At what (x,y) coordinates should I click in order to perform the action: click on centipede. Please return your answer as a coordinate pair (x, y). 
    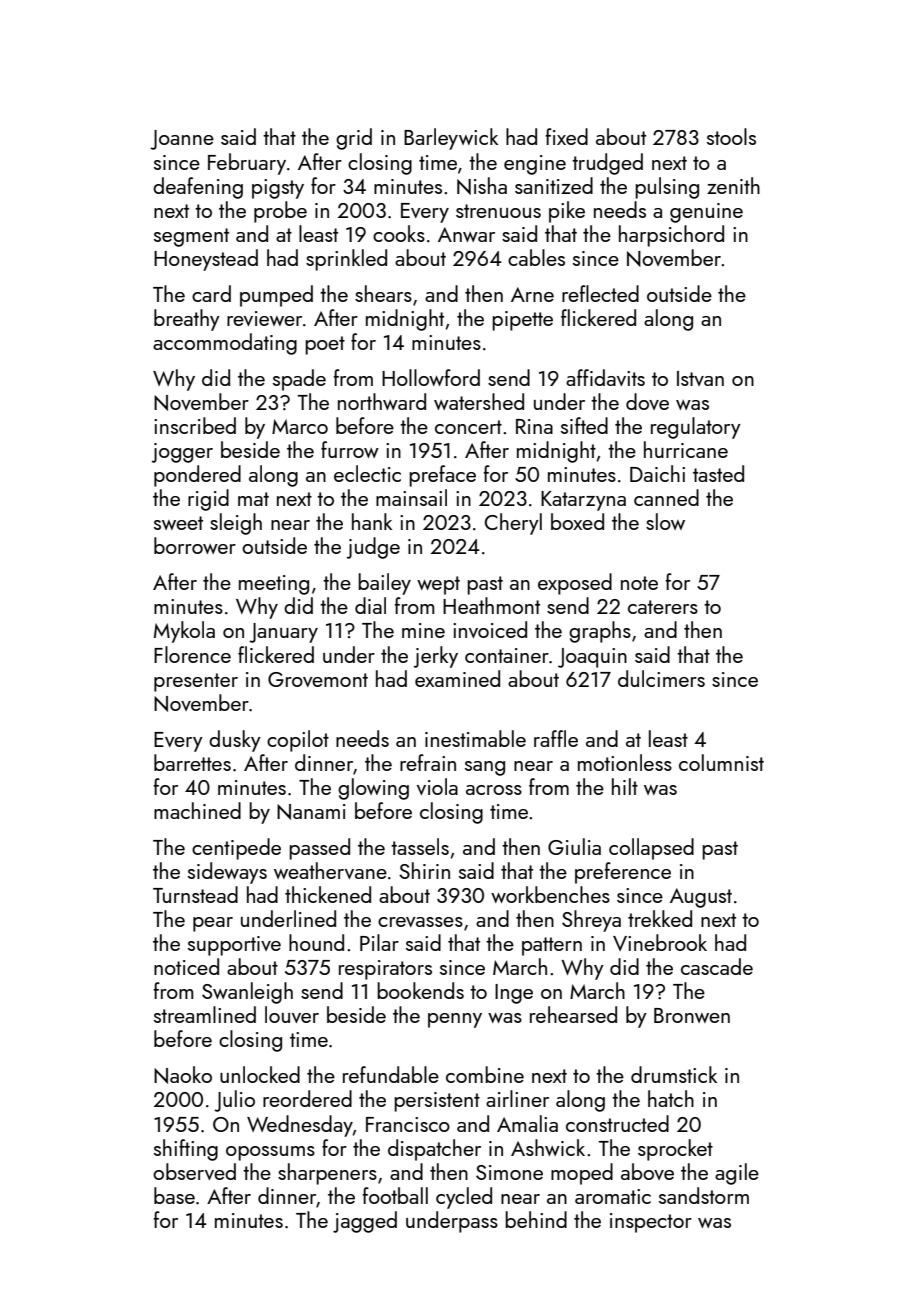
    Looking at the image, I should click on (236, 849).
